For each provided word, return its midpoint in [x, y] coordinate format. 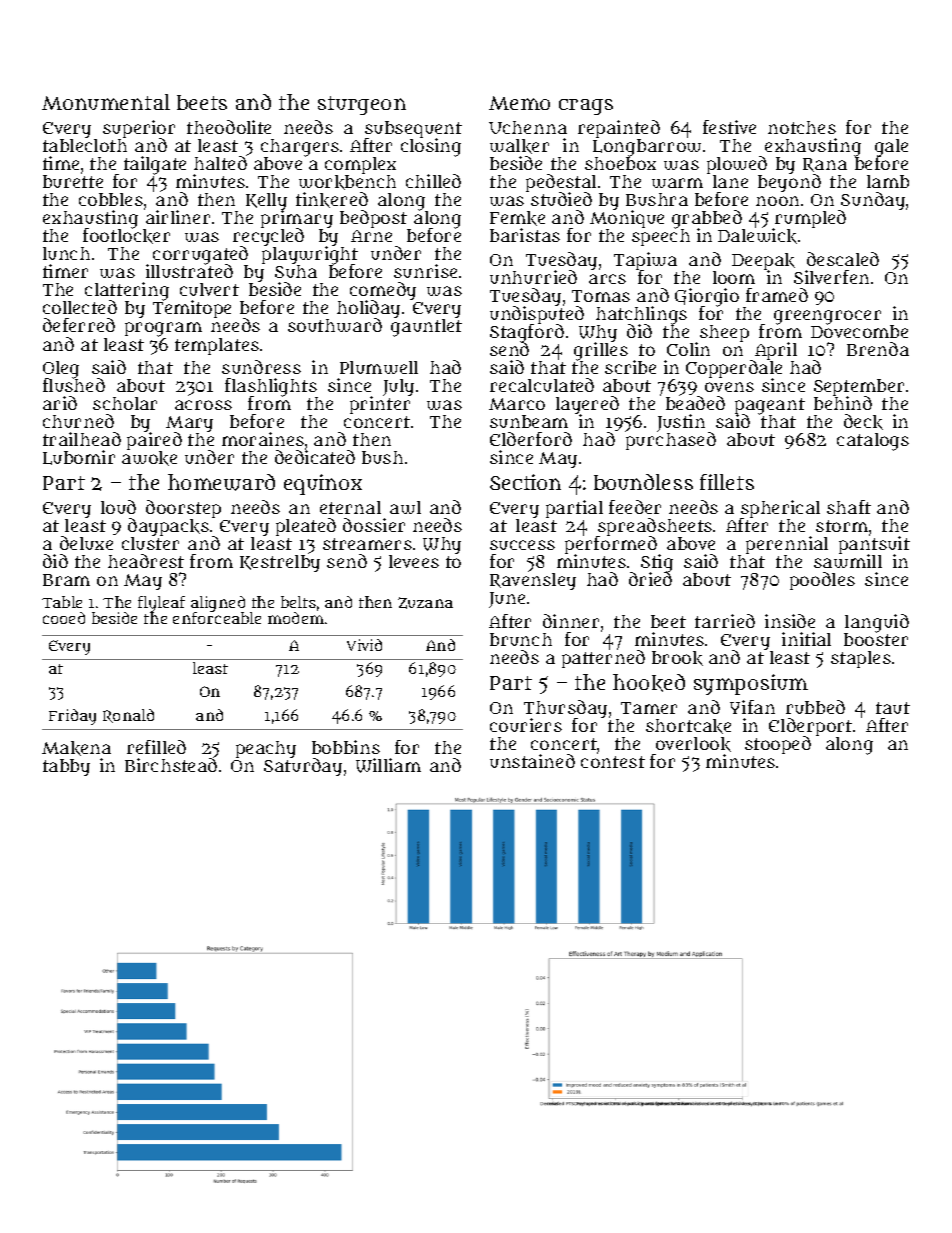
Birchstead [171, 765]
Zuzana [425, 603]
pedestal [561, 183]
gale [891, 148]
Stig [657, 563]
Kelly [266, 202]
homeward [221, 482]
